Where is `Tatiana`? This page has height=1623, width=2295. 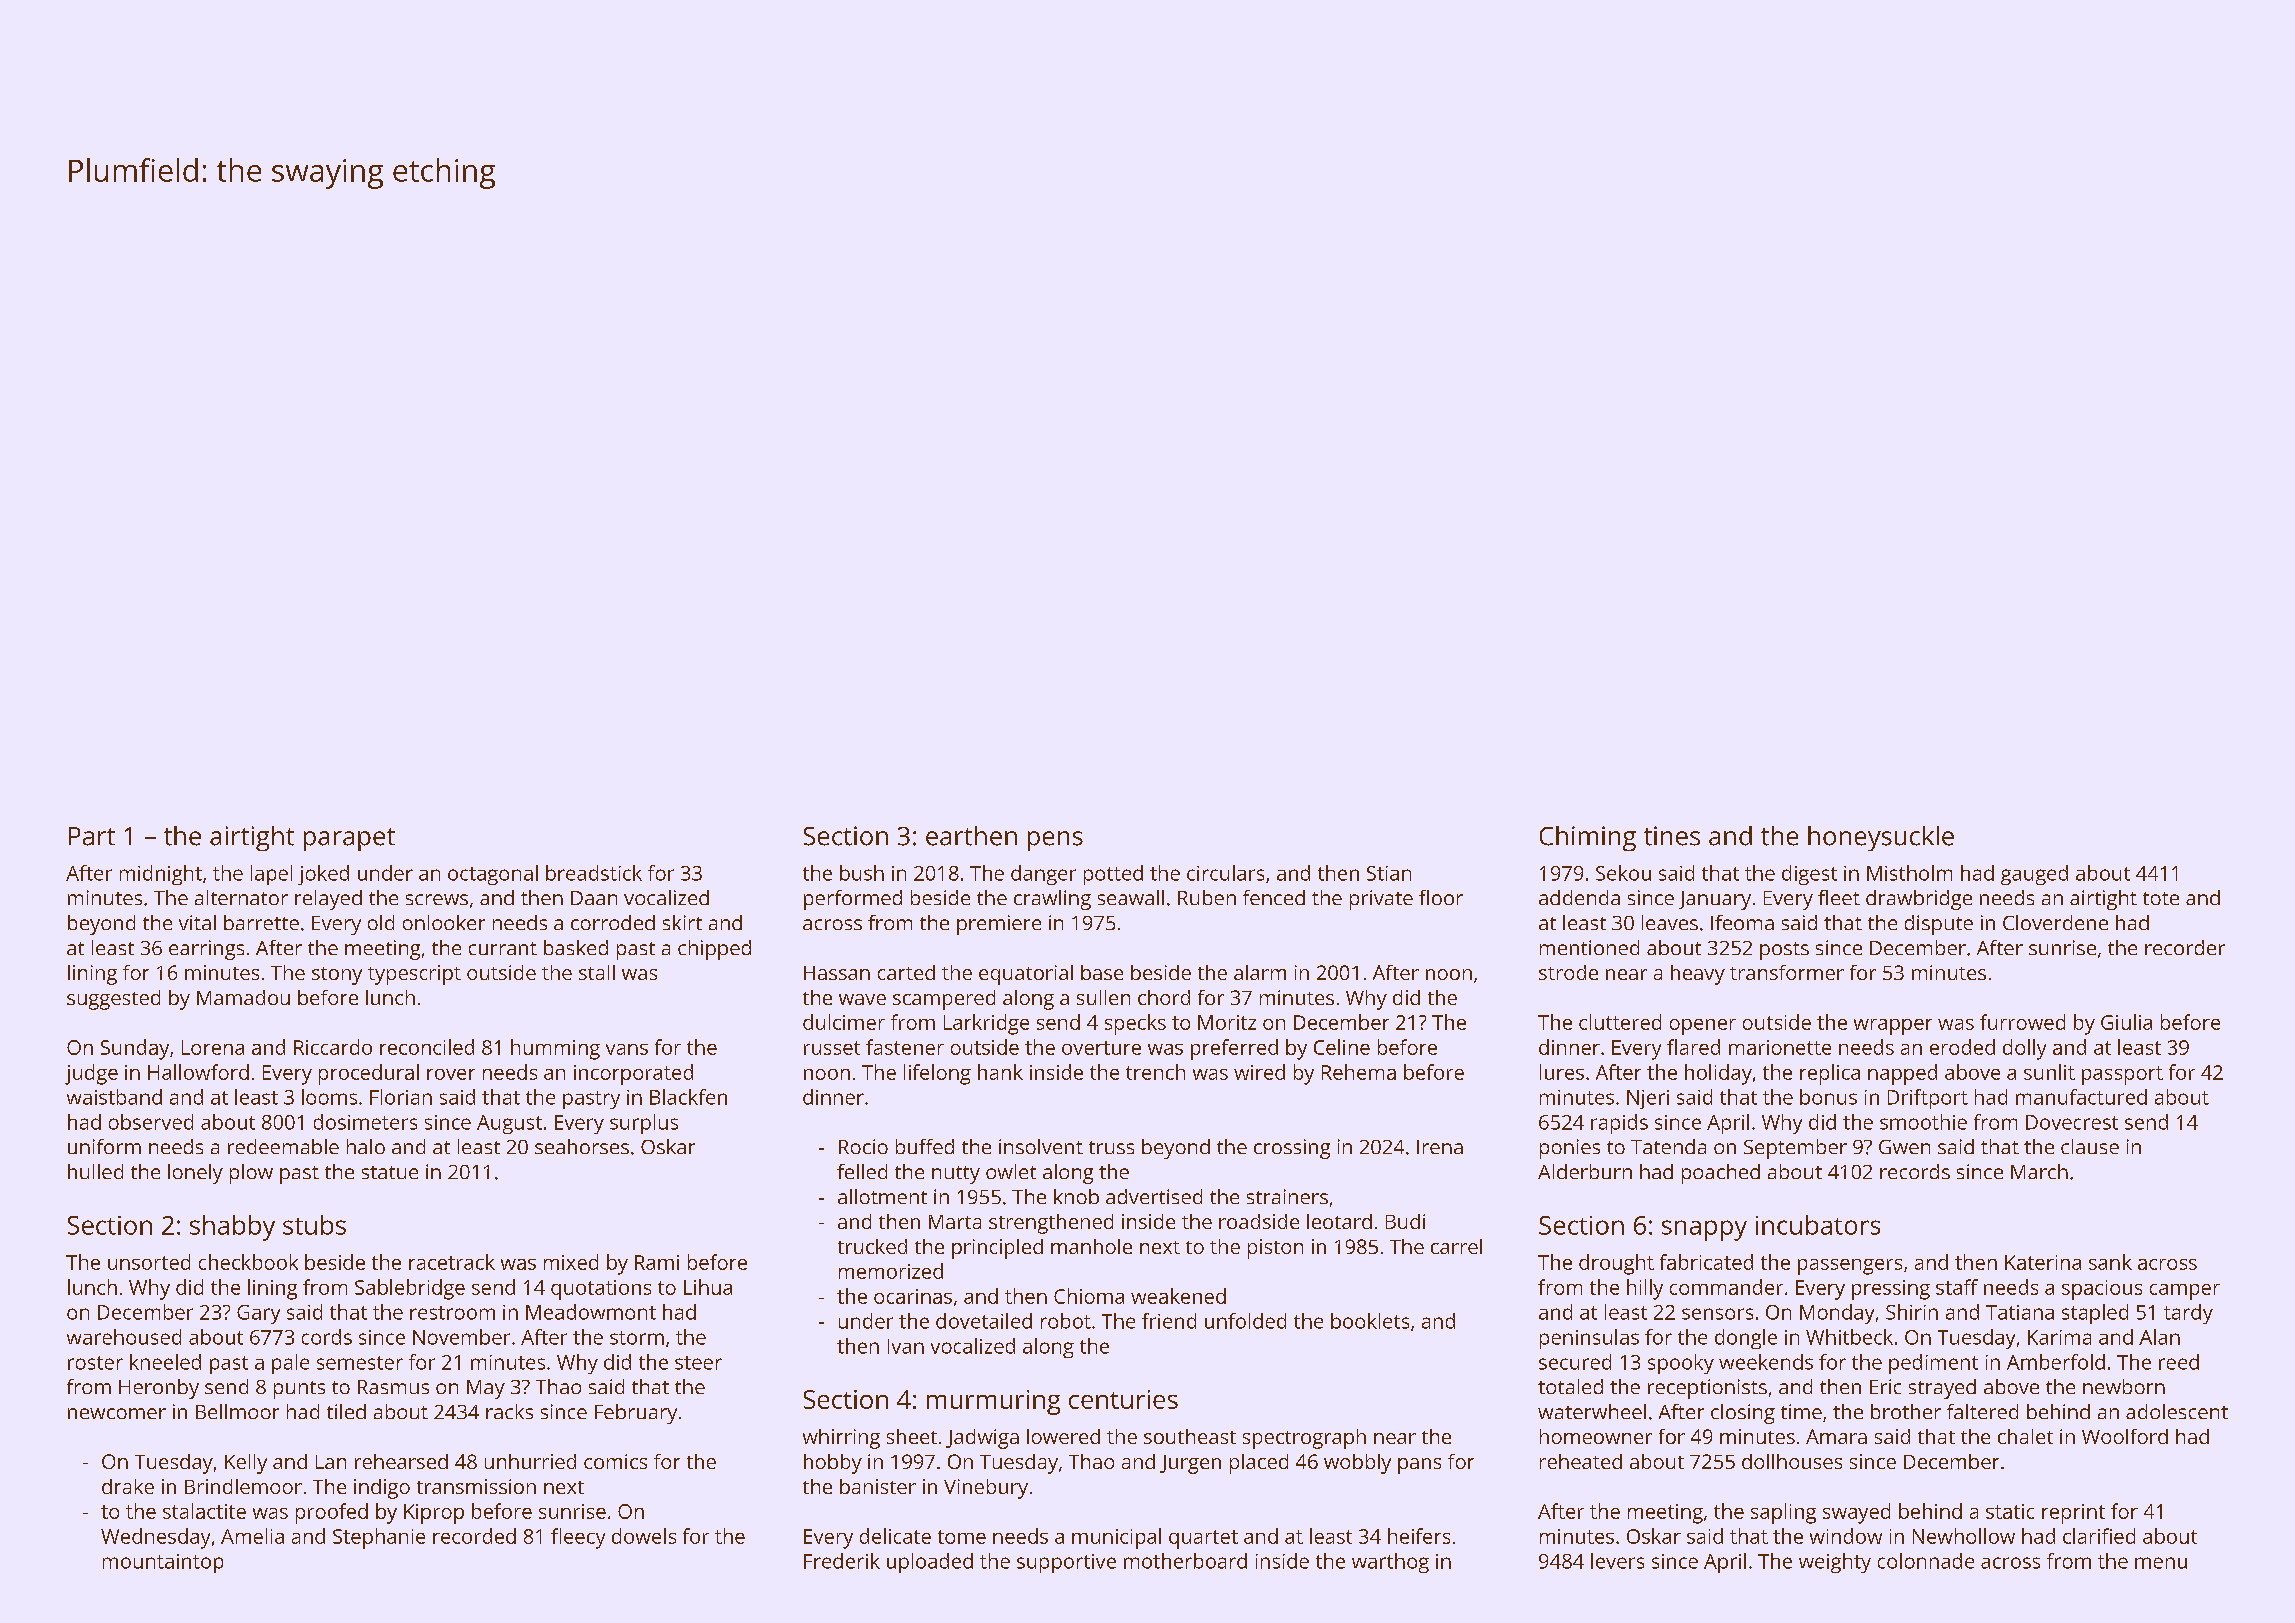 Tatiana is located at coordinates (2020, 1312).
